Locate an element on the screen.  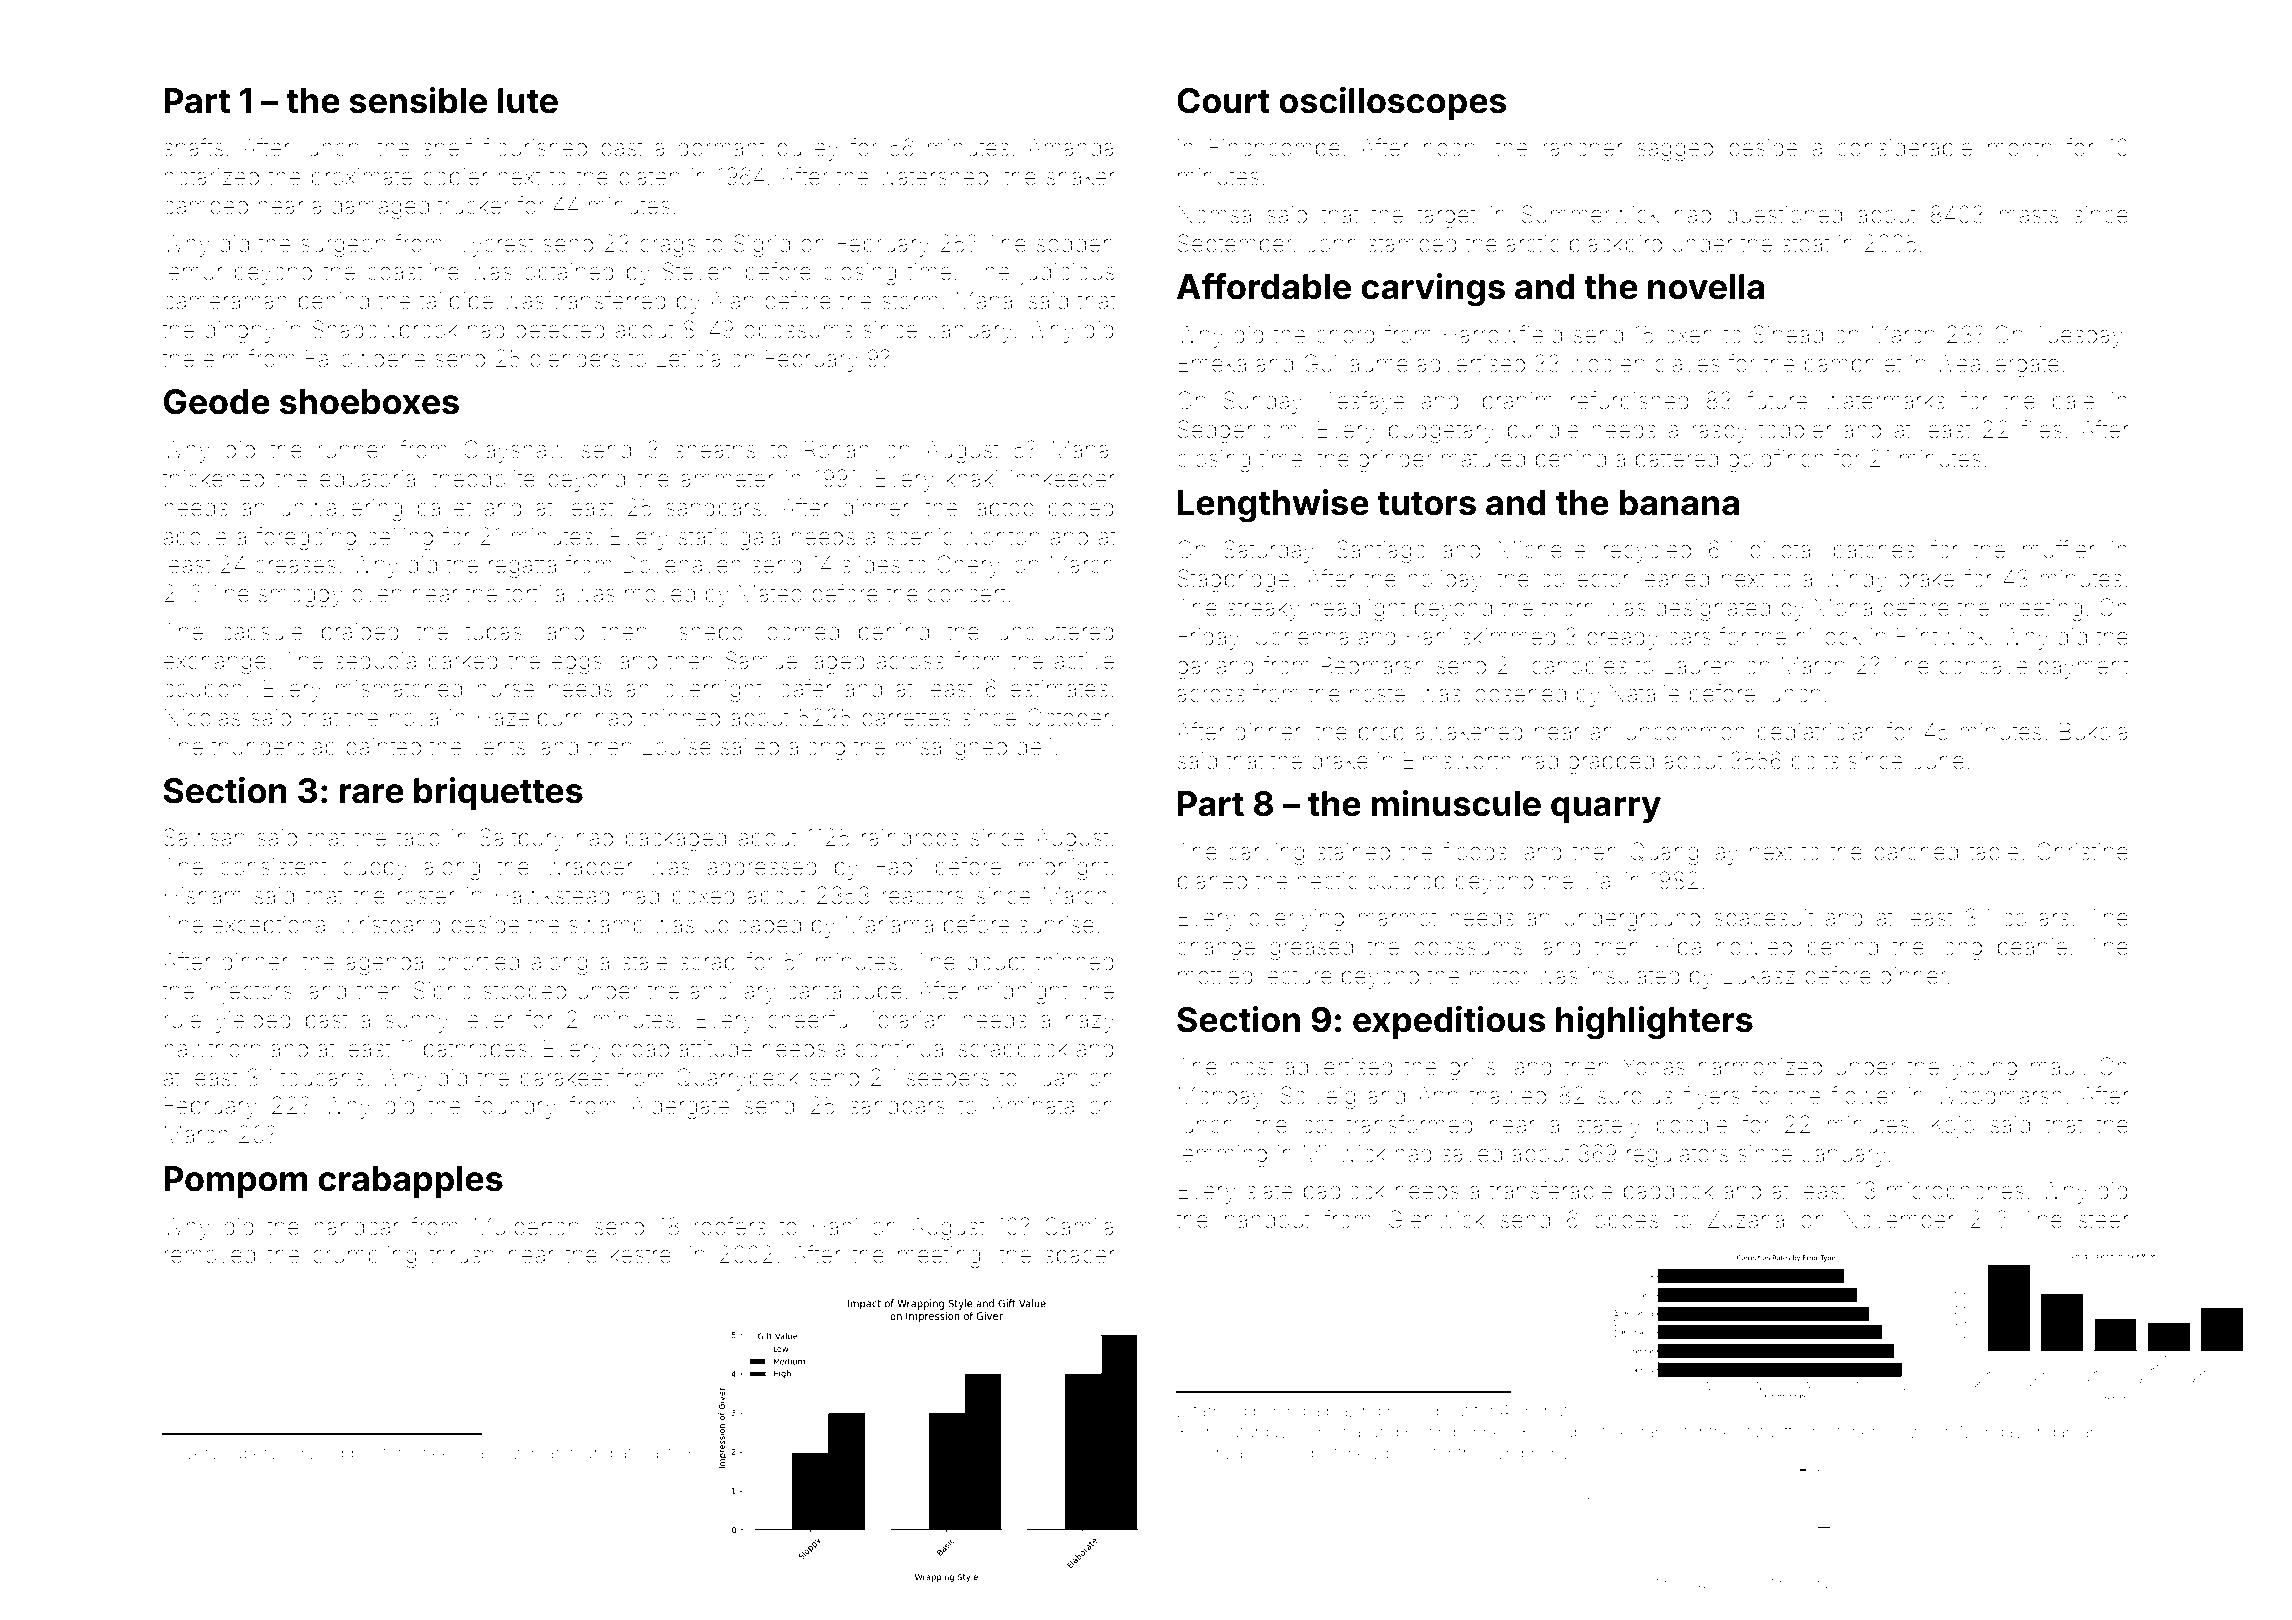
farmed is located at coordinates (1219, 1410).
